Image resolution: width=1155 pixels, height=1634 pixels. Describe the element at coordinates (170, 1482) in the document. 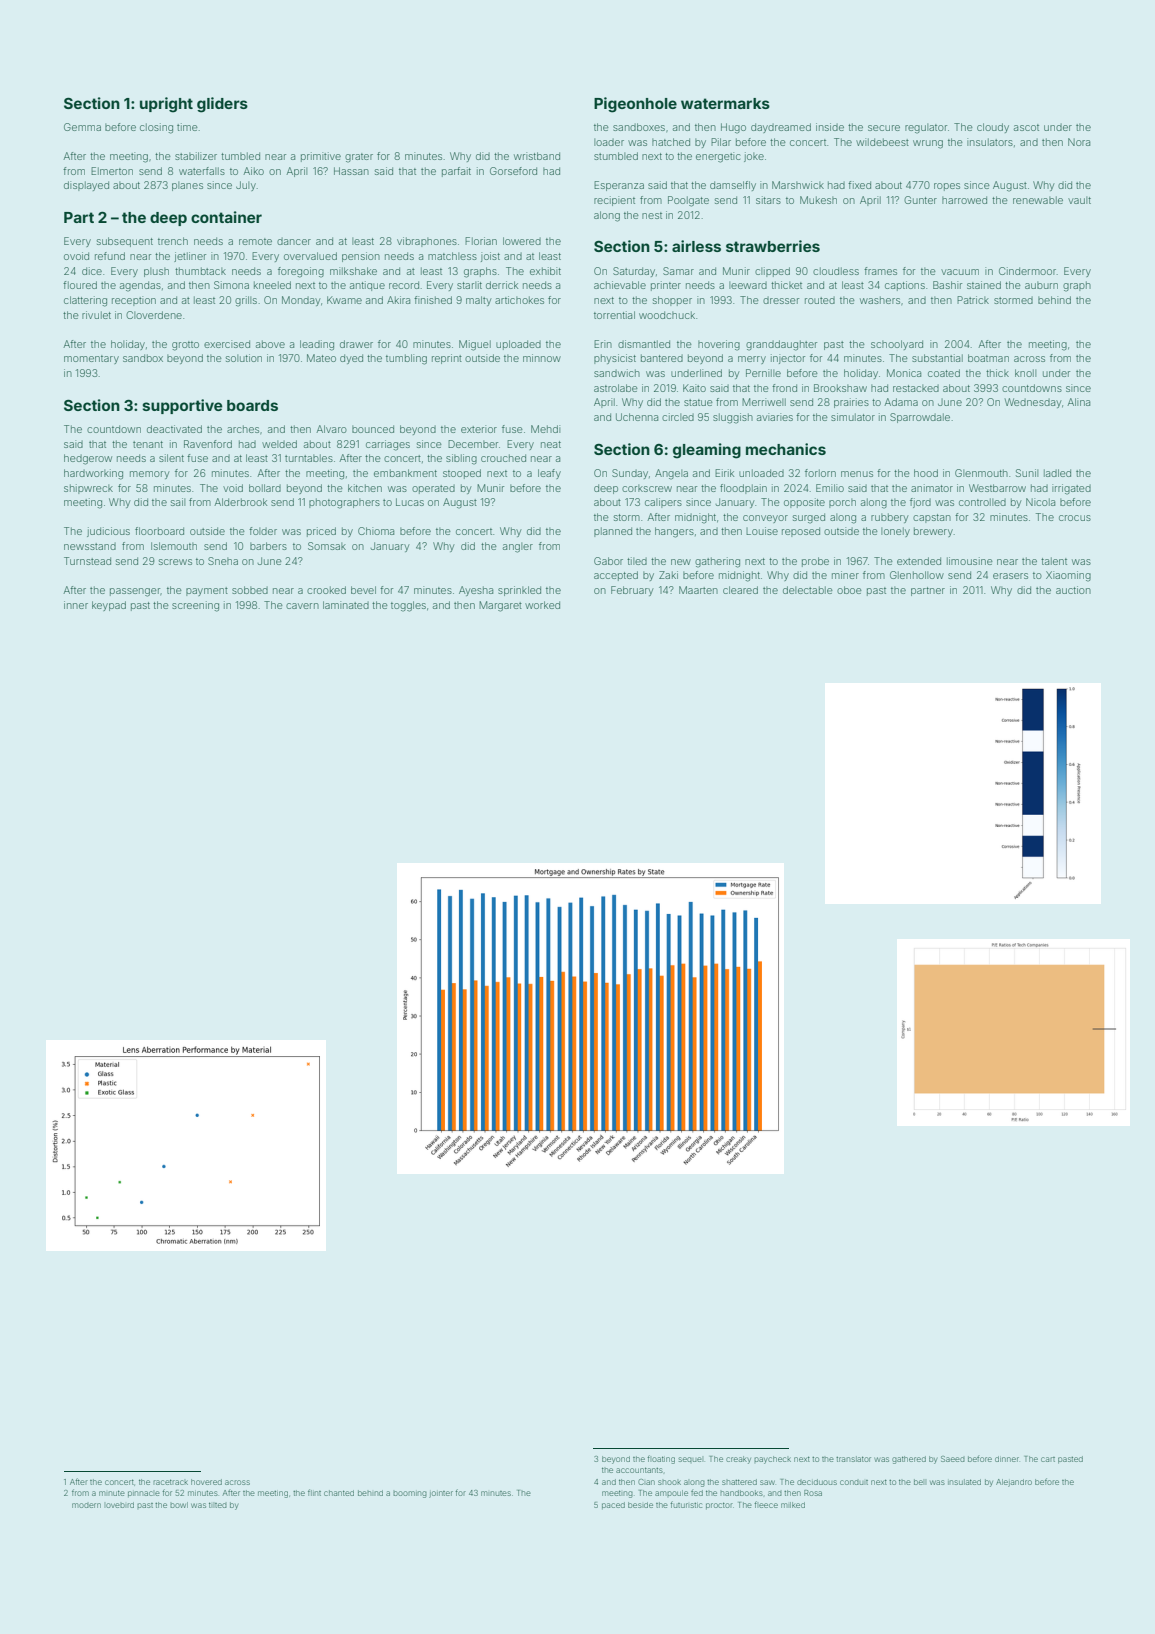

I see `racetrack` at that location.
